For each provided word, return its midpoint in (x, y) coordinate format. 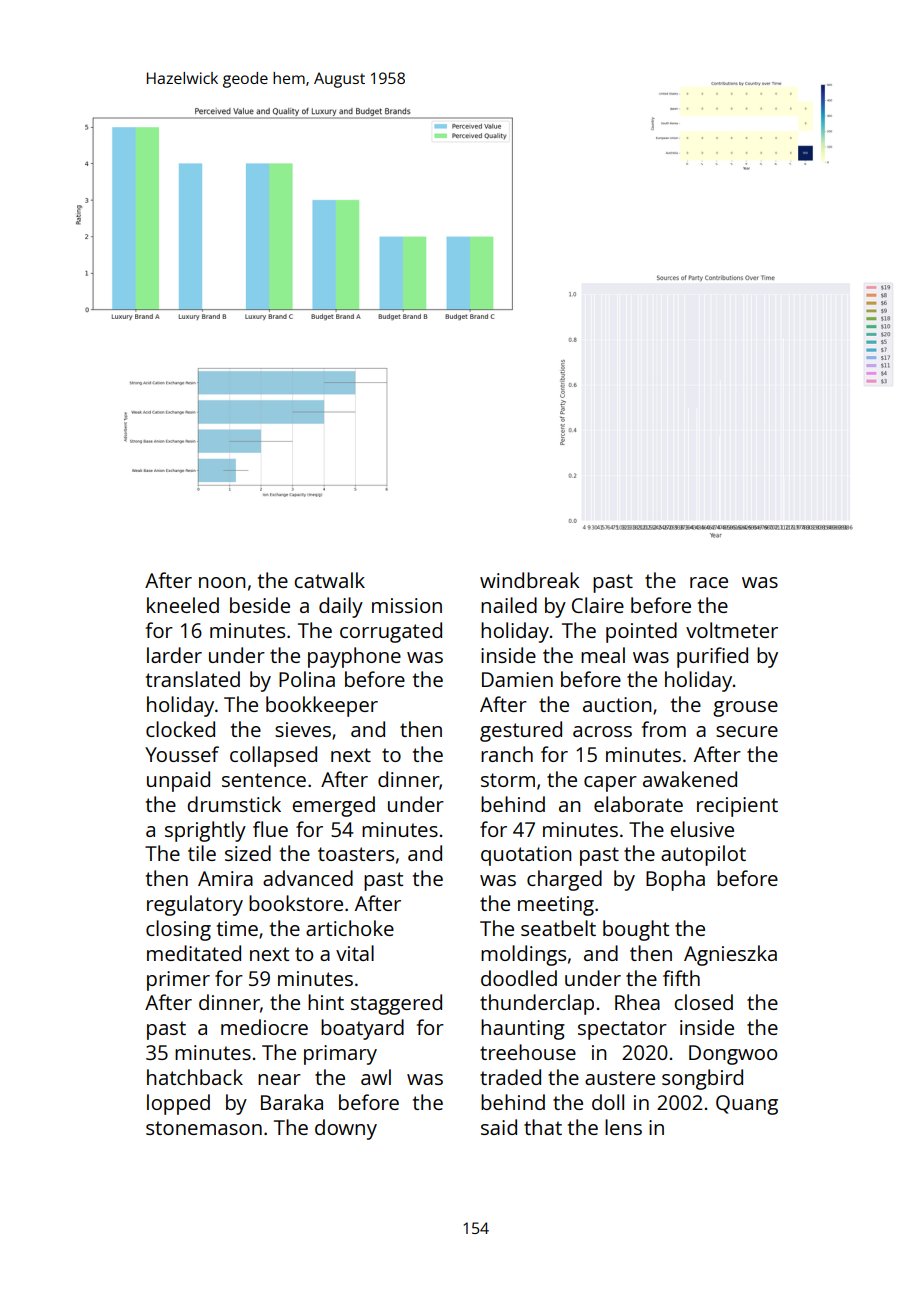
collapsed (273, 756)
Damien (517, 679)
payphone (354, 657)
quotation (526, 856)
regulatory (195, 905)
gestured (521, 731)
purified (712, 657)
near (279, 1079)
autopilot (703, 855)
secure (747, 731)
